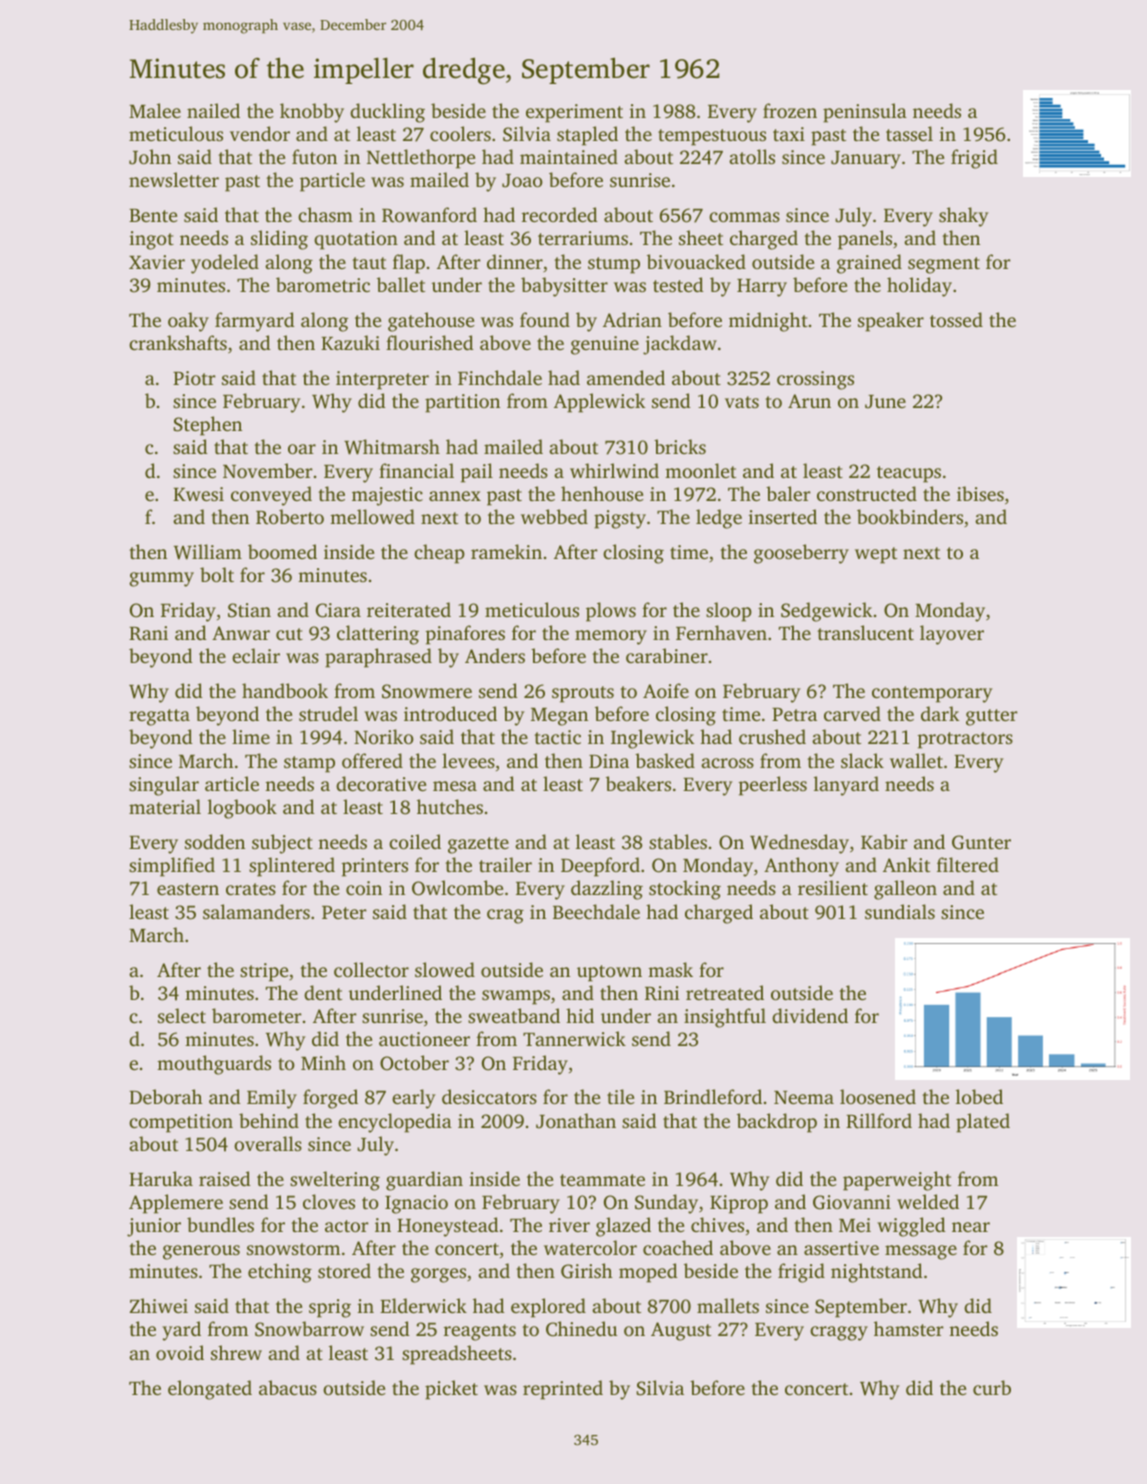 The height and width of the screenshot is (1484, 1147). What do you see at coordinates (980, 493) in the screenshot?
I see `ibises` at bounding box center [980, 493].
